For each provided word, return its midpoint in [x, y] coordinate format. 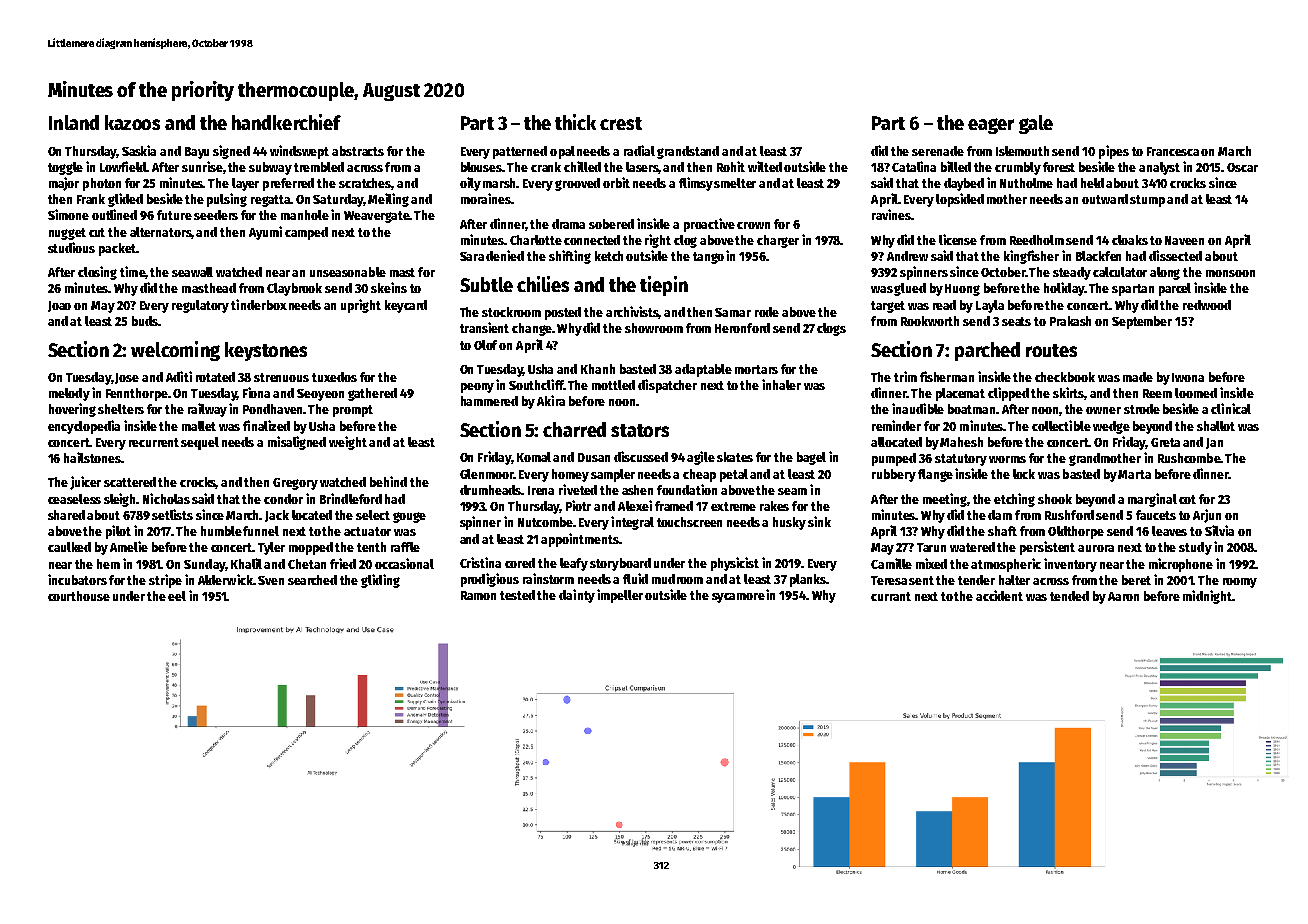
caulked [69, 547]
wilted [765, 166]
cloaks [1130, 240]
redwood [1207, 305]
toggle [65, 168]
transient [484, 327]
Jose [127, 378]
